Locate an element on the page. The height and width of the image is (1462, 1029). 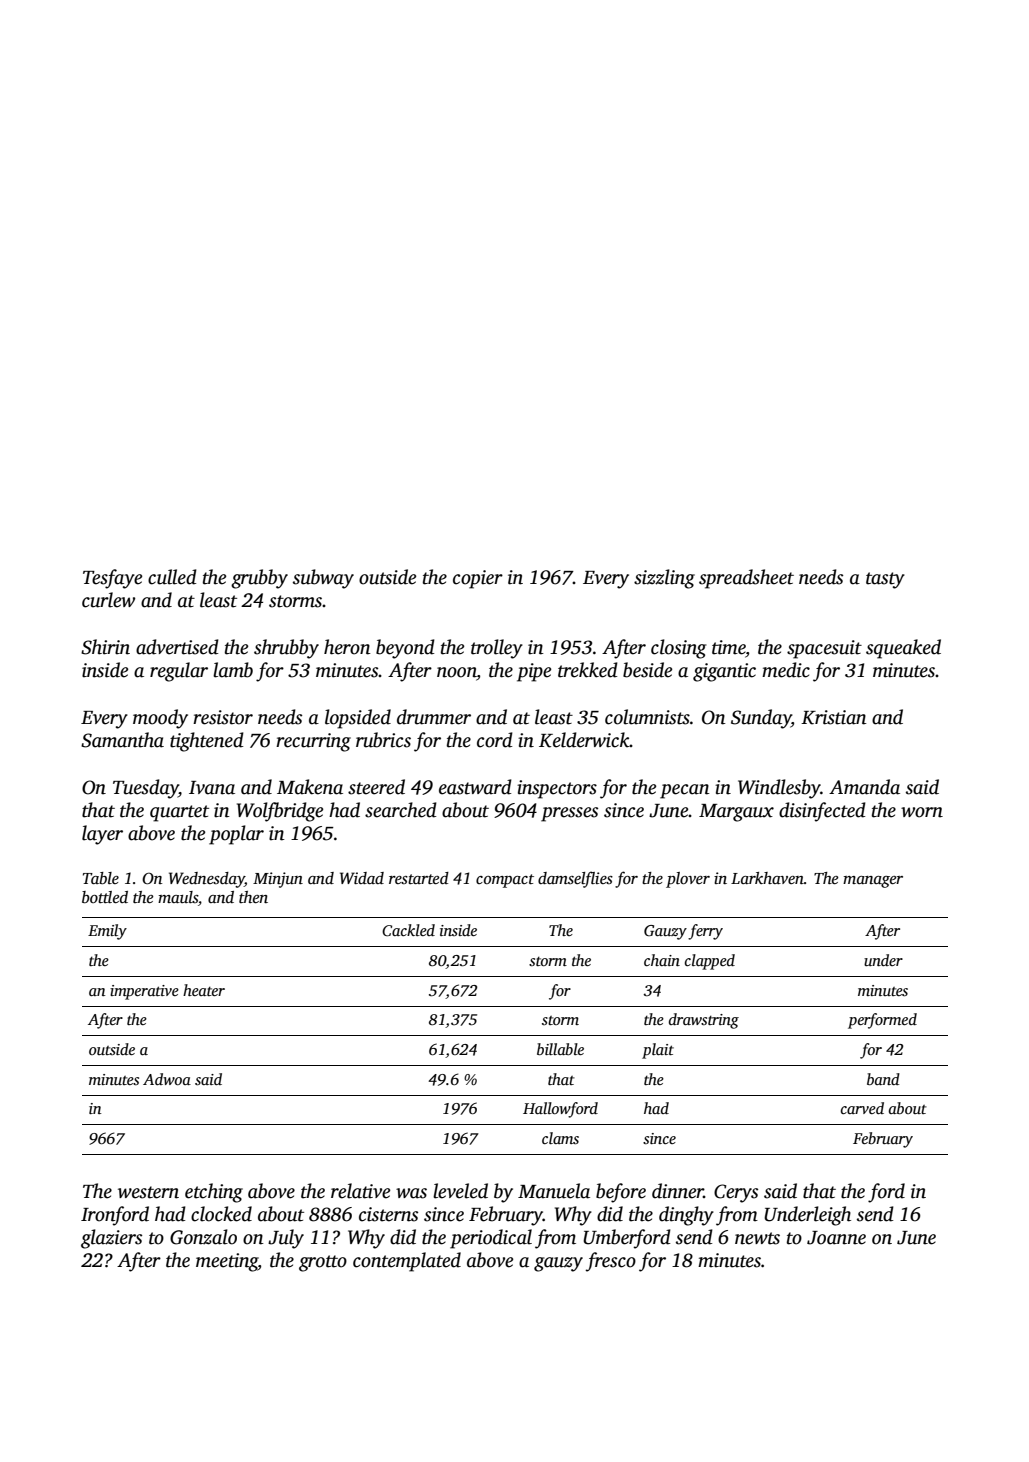
trekked is located at coordinates (588, 670).
